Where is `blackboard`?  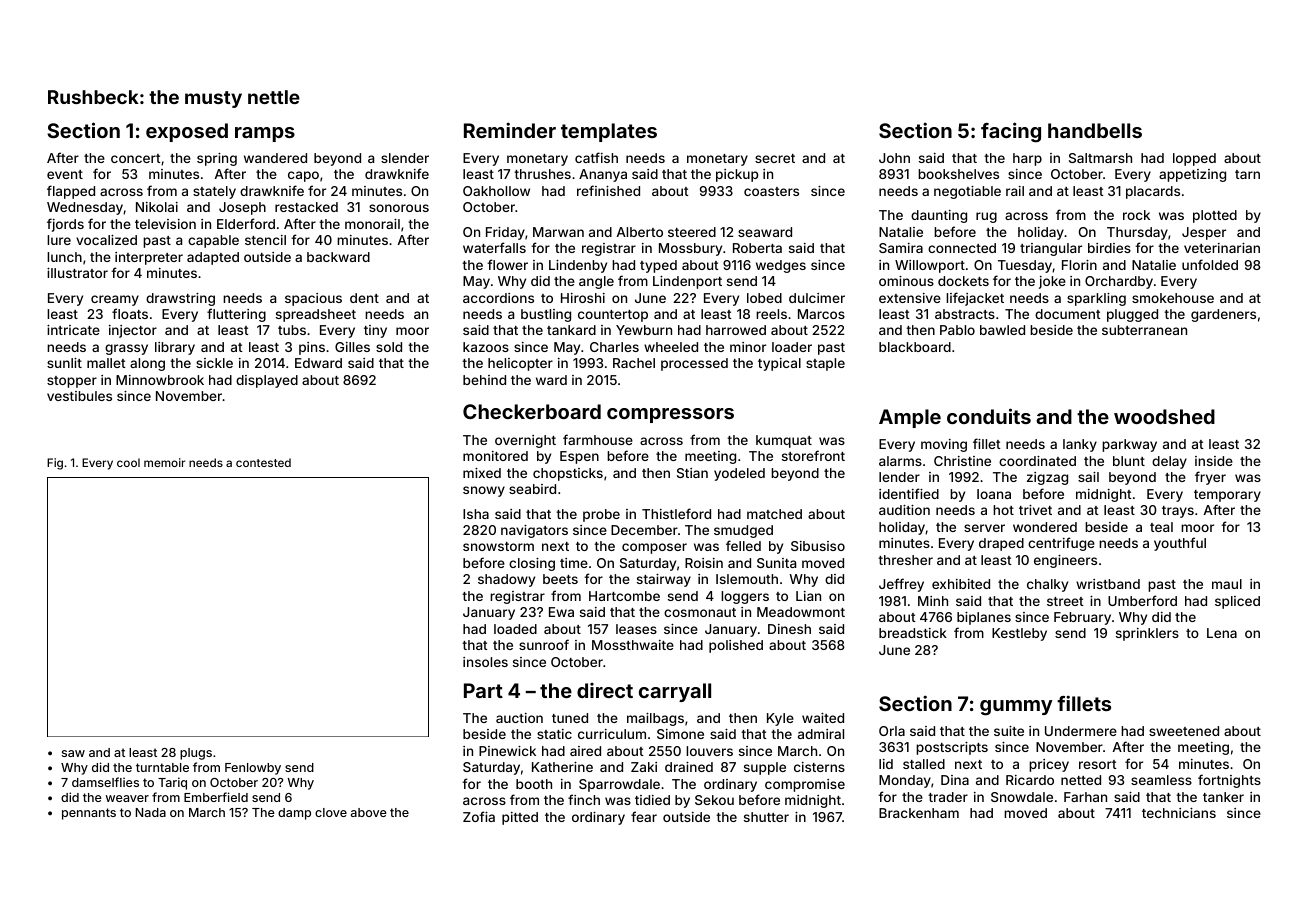 blackboard is located at coordinates (915, 347).
